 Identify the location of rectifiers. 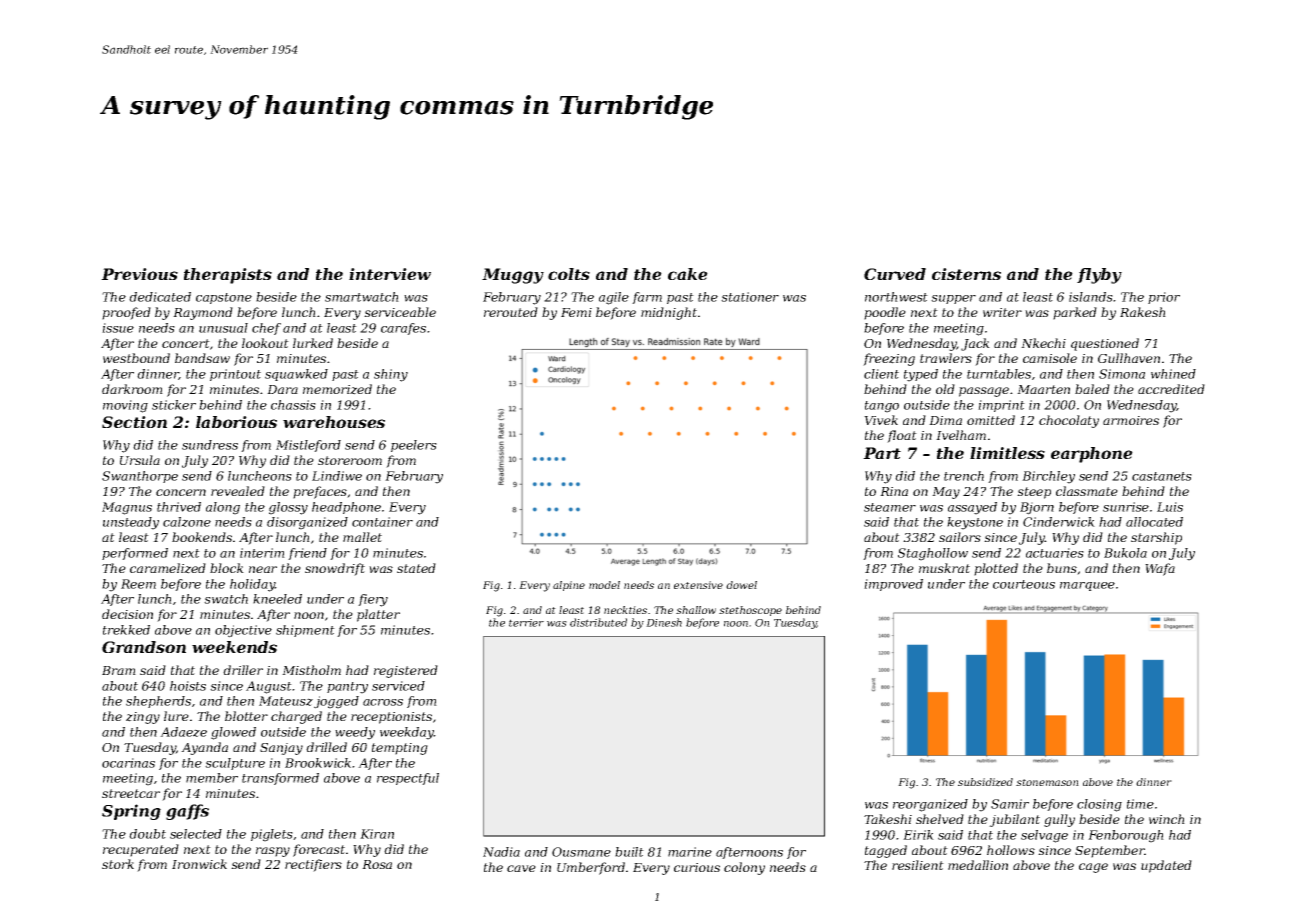
(313, 865).
